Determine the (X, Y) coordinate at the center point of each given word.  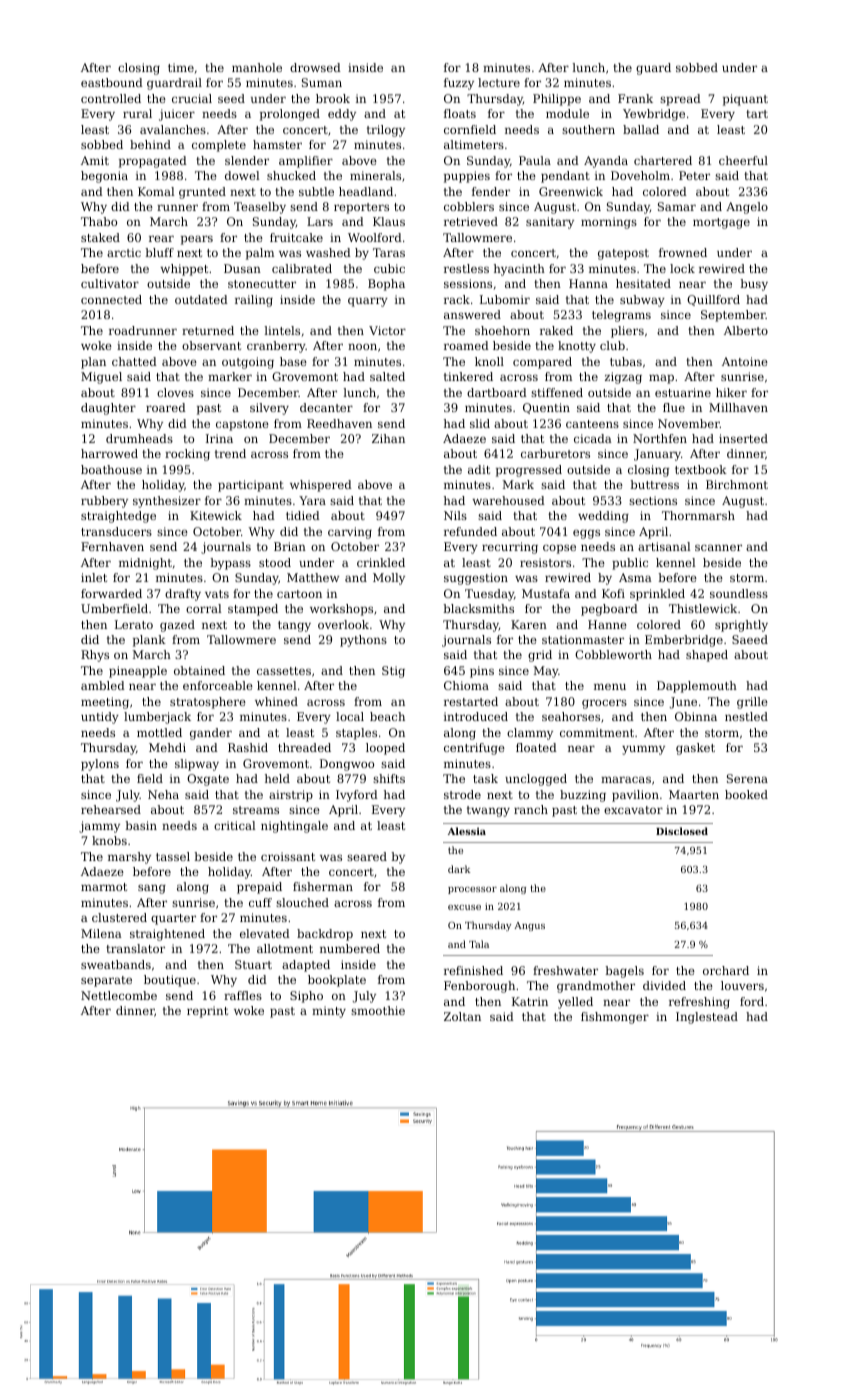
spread (680, 100)
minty (329, 1012)
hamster (277, 144)
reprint (207, 1012)
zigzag (623, 378)
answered (472, 314)
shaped (707, 656)
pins (482, 672)
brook (333, 98)
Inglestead (707, 1018)
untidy (100, 718)
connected (111, 299)
